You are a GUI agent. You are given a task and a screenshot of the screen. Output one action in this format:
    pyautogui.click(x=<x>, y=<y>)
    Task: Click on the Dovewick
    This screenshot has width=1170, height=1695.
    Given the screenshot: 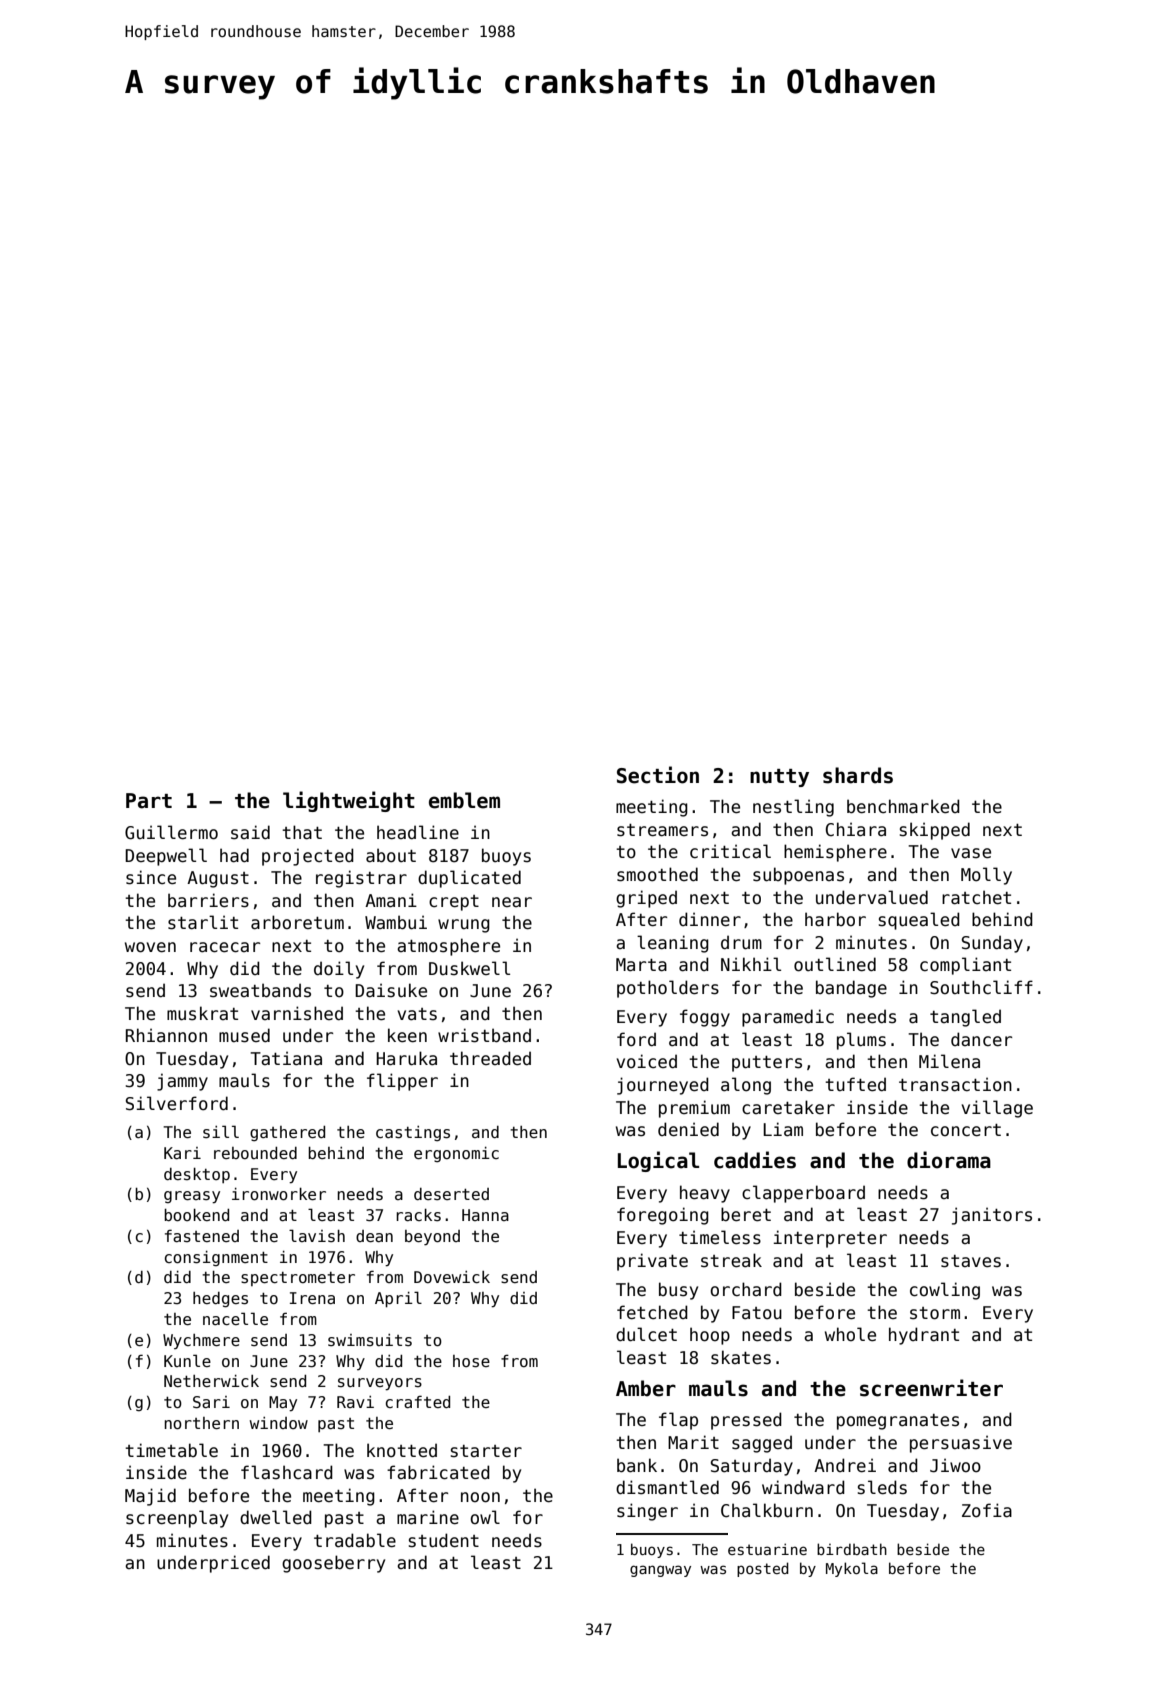 What is the action you would take?
    pyautogui.click(x=452, y=1277)
